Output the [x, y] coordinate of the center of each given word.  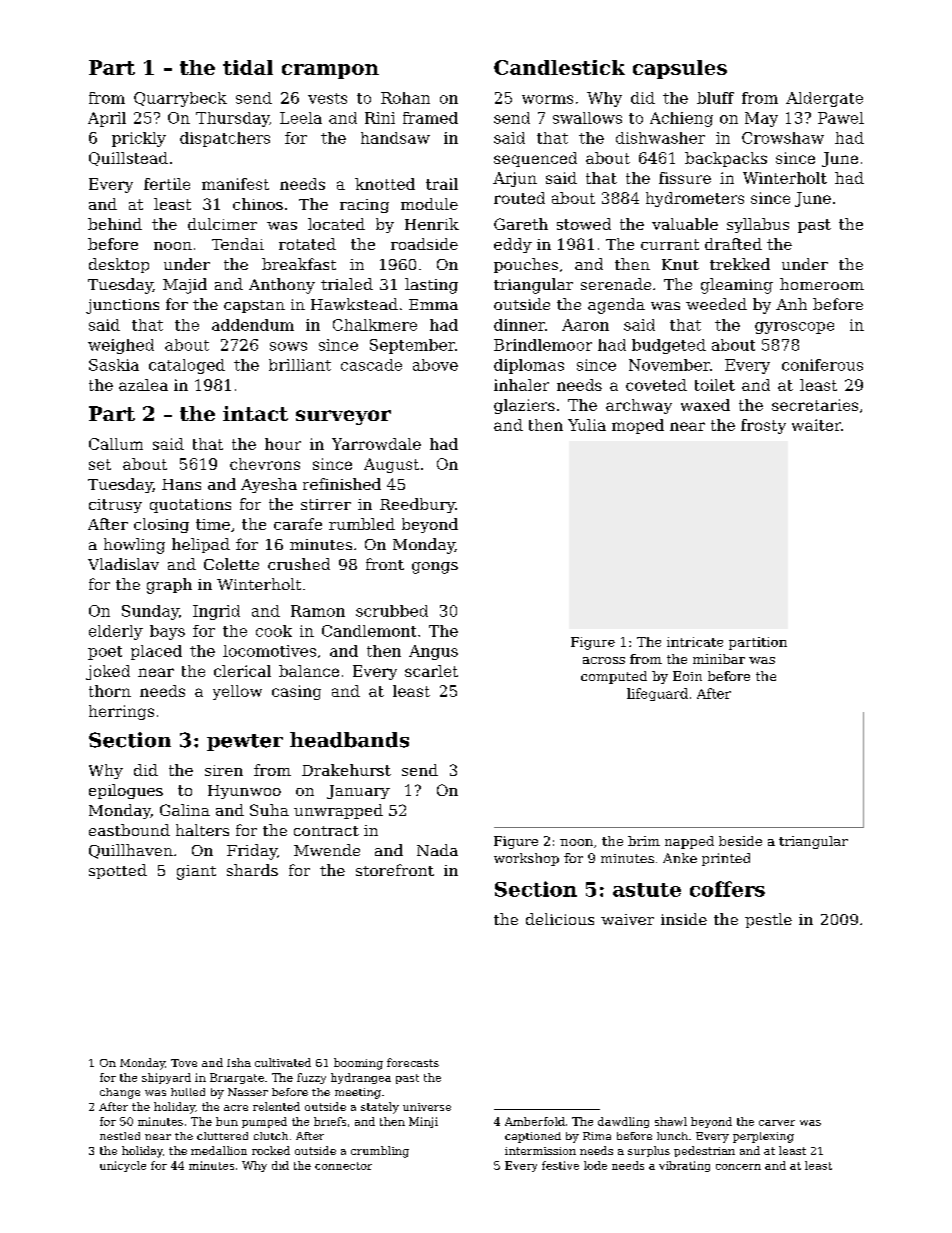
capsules [680, 69]
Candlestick [559, 67]
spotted [118, 871]
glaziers [524, 406]
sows [288, 346]
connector [343, 1166]
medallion [219, 1150]
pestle [768, 920]
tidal [248, 67]
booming [358, 1064]
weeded [716, 304]
